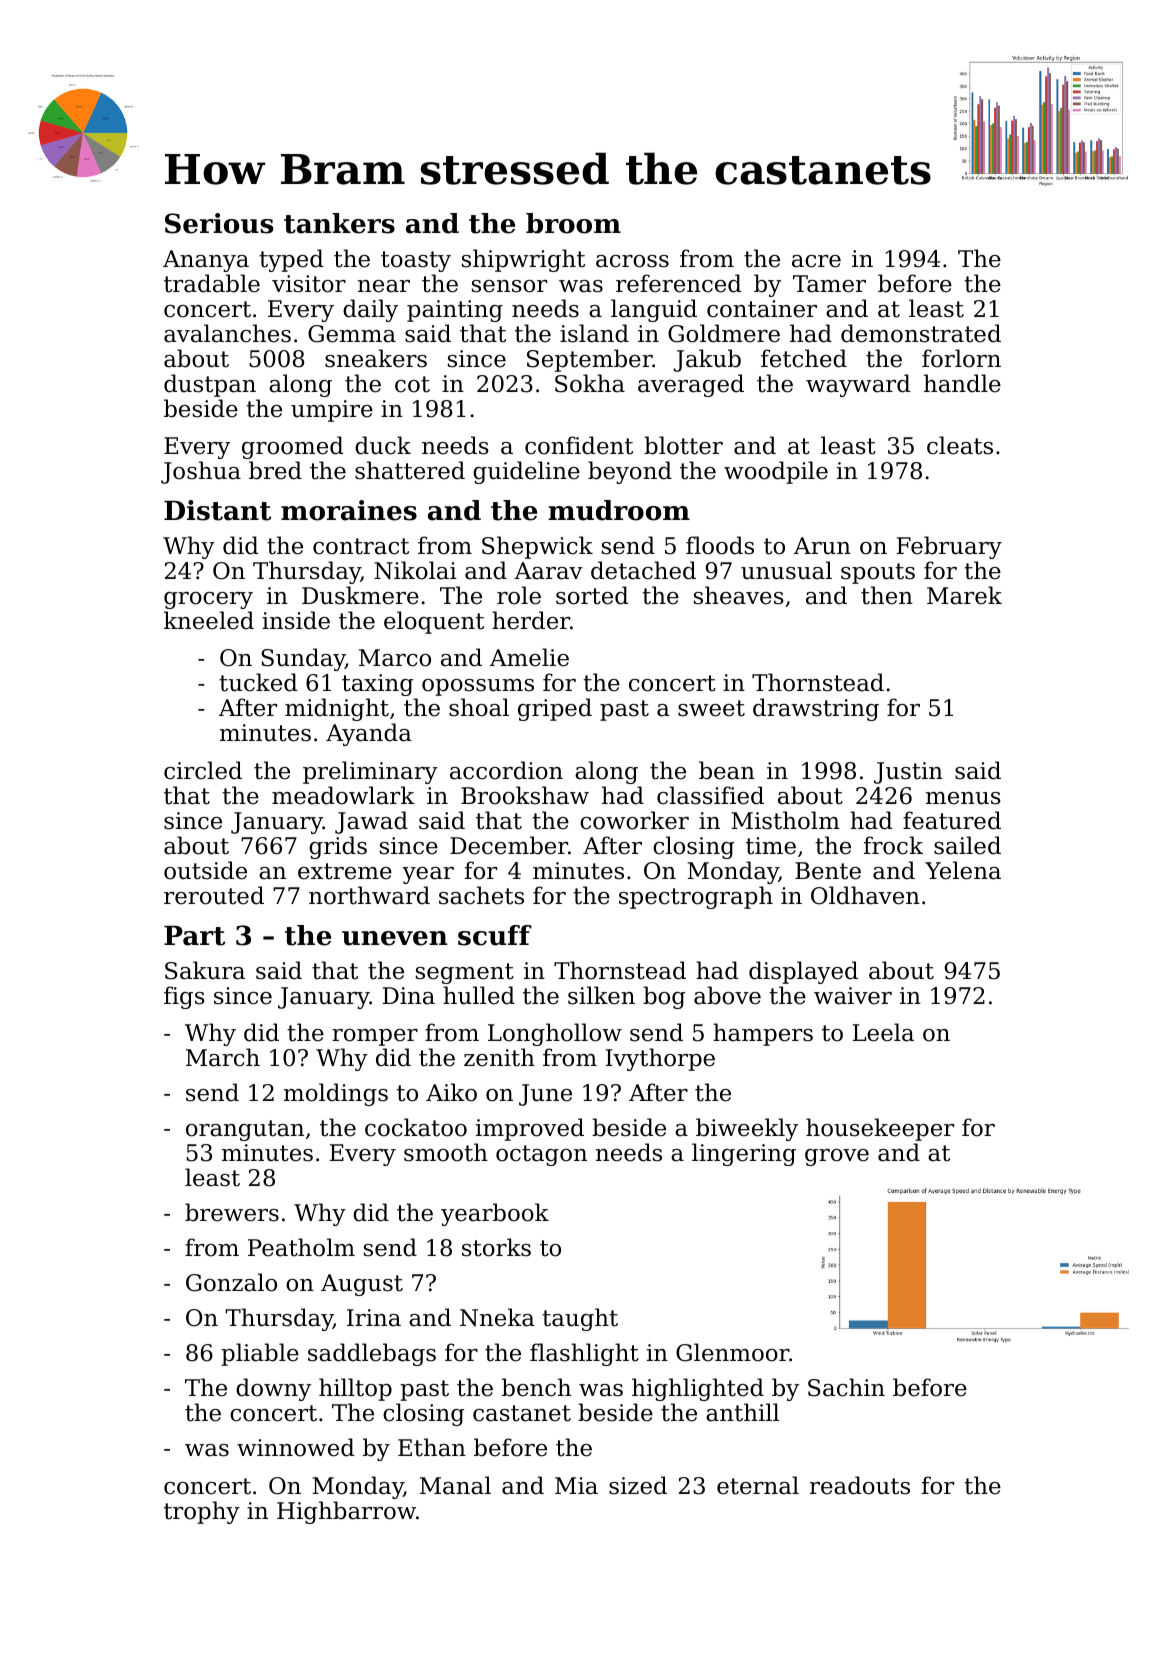  Describe the element at coordinates (590, 383) in the screenshot. I see `Sokha` at that location.
